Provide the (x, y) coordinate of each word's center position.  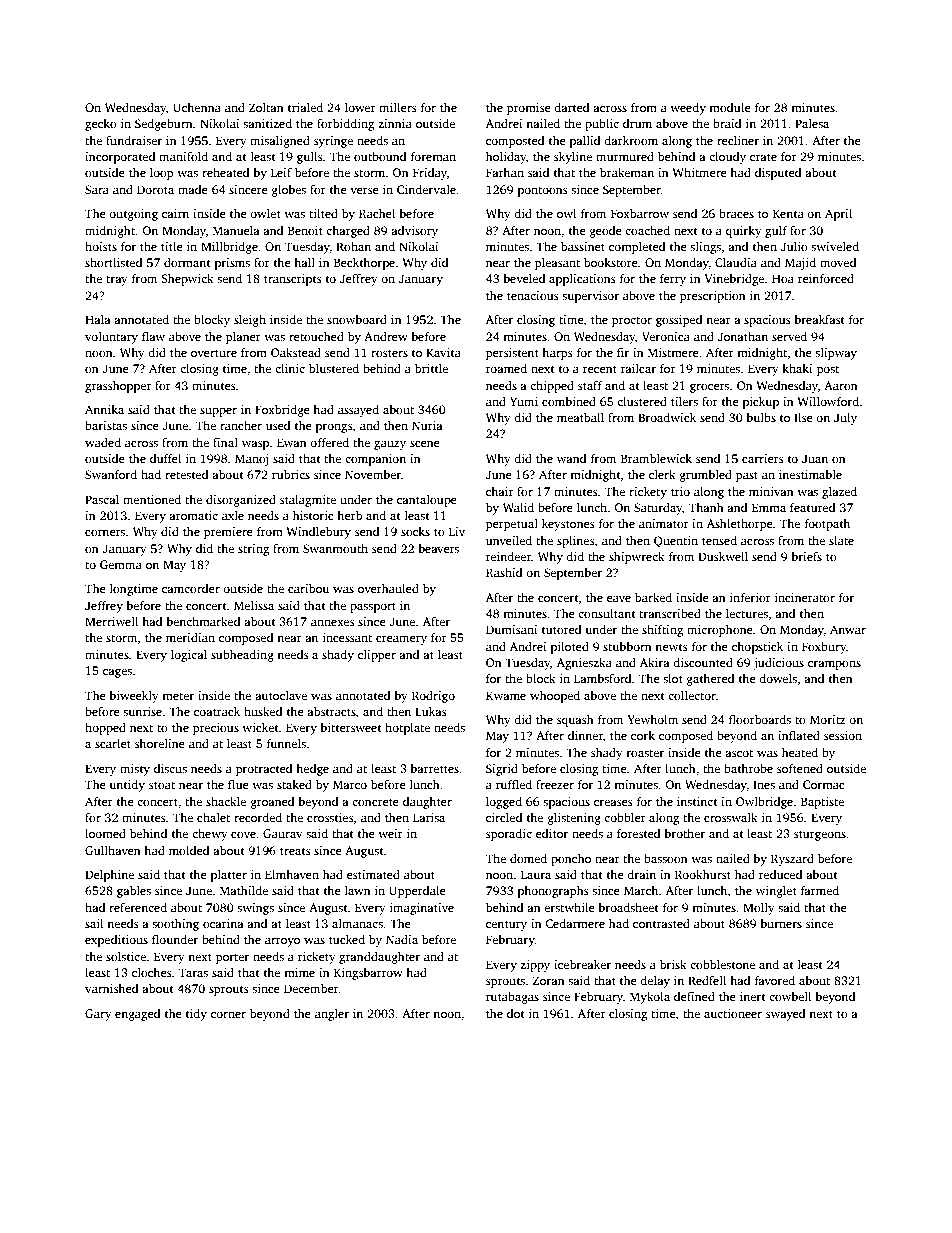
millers (398, 107)
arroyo (282, 942)
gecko (101, 125)
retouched (316, 336)
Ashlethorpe (740, 525)
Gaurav (283, 833)
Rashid (504, 572)
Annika (104, 409)
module (730, 107)
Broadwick (667, 417)
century (506, 925)
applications (582, 280)
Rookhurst (703, 874)
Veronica (666, 336)
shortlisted (113, 262)
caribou (308, 588)
